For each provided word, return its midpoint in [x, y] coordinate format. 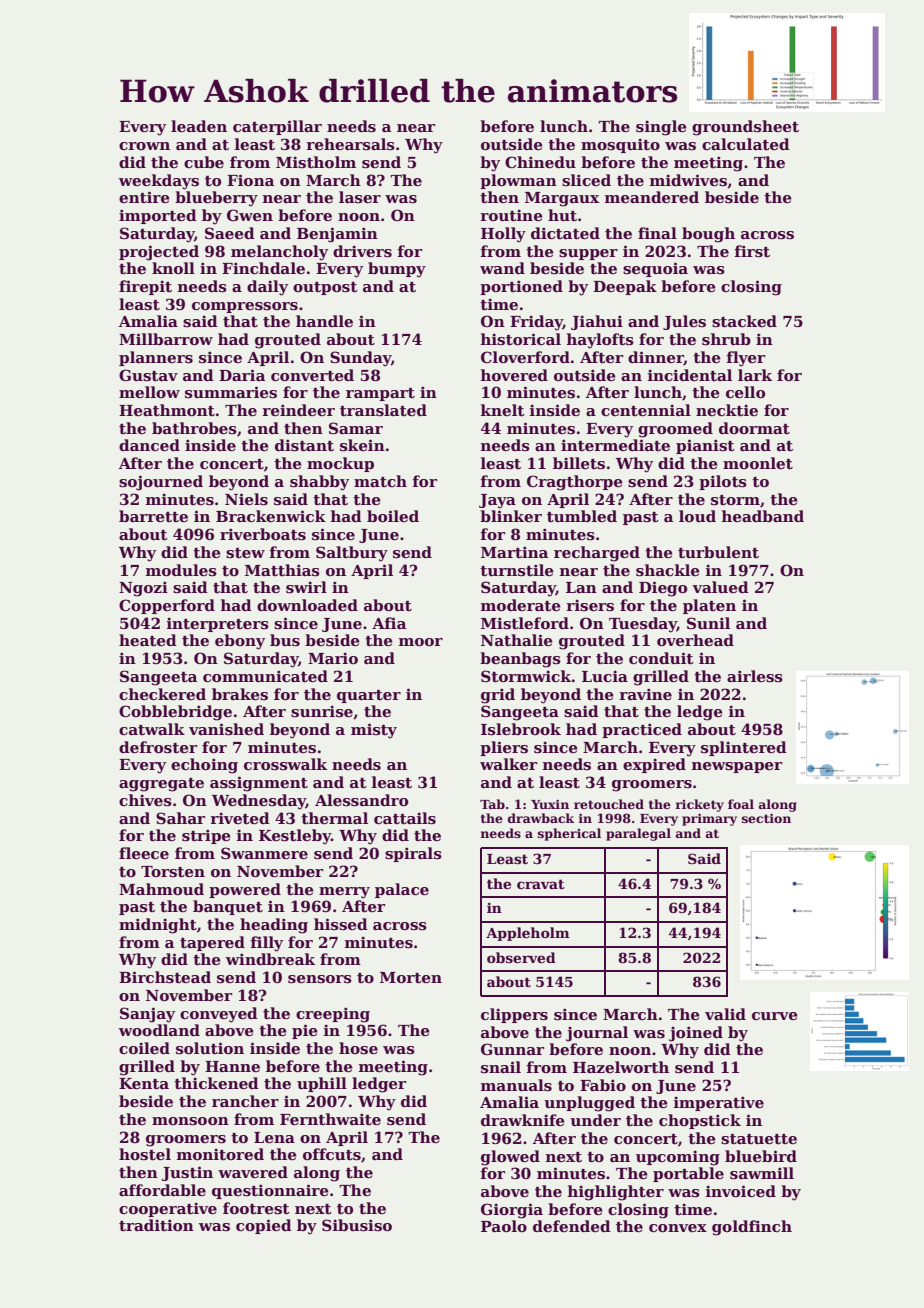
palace [402, 890]
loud [697, 516]
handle [324, 321]
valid [725, 1014]
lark [755, 375]
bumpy [397, 270]
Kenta [144, 1083]
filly [267, 944]
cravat [541, 884]
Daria [242, 375]
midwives [688, 180]
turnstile [517, 570]
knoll [173, 268]
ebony [240, 642]
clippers [514, 1015]
